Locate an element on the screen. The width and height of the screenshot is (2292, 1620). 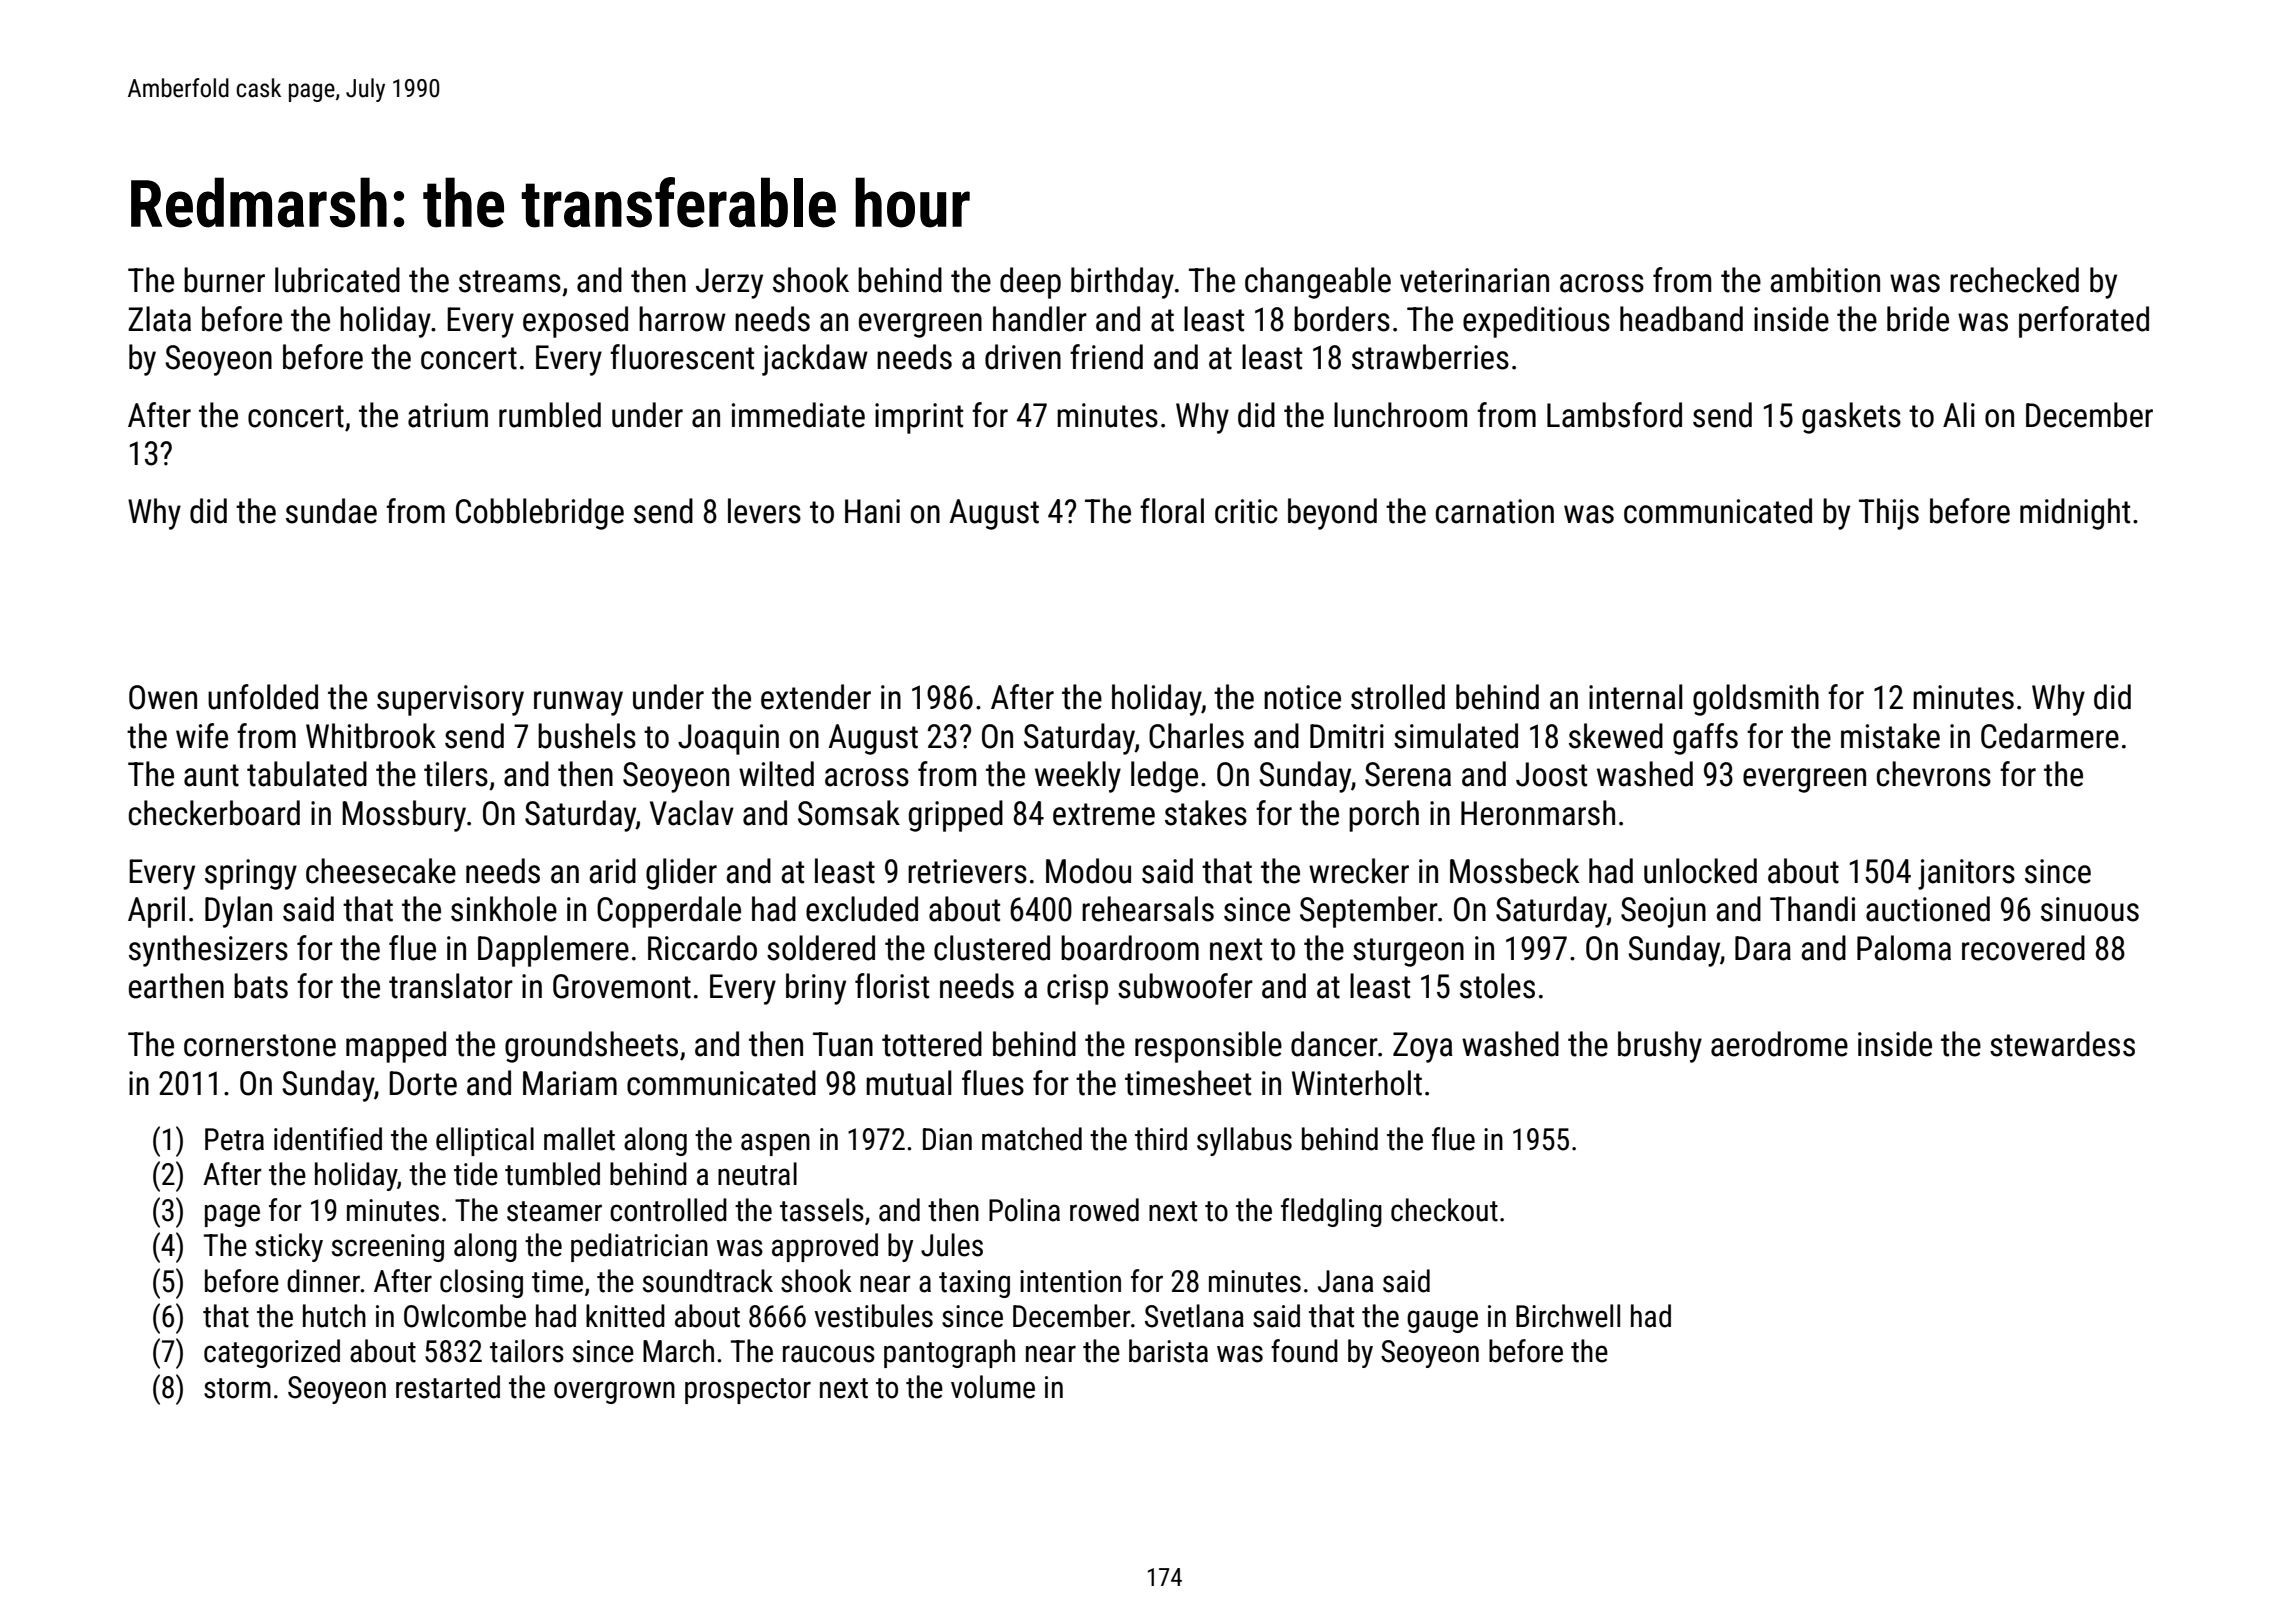
supervisory is located at coordinates (450, 700).
